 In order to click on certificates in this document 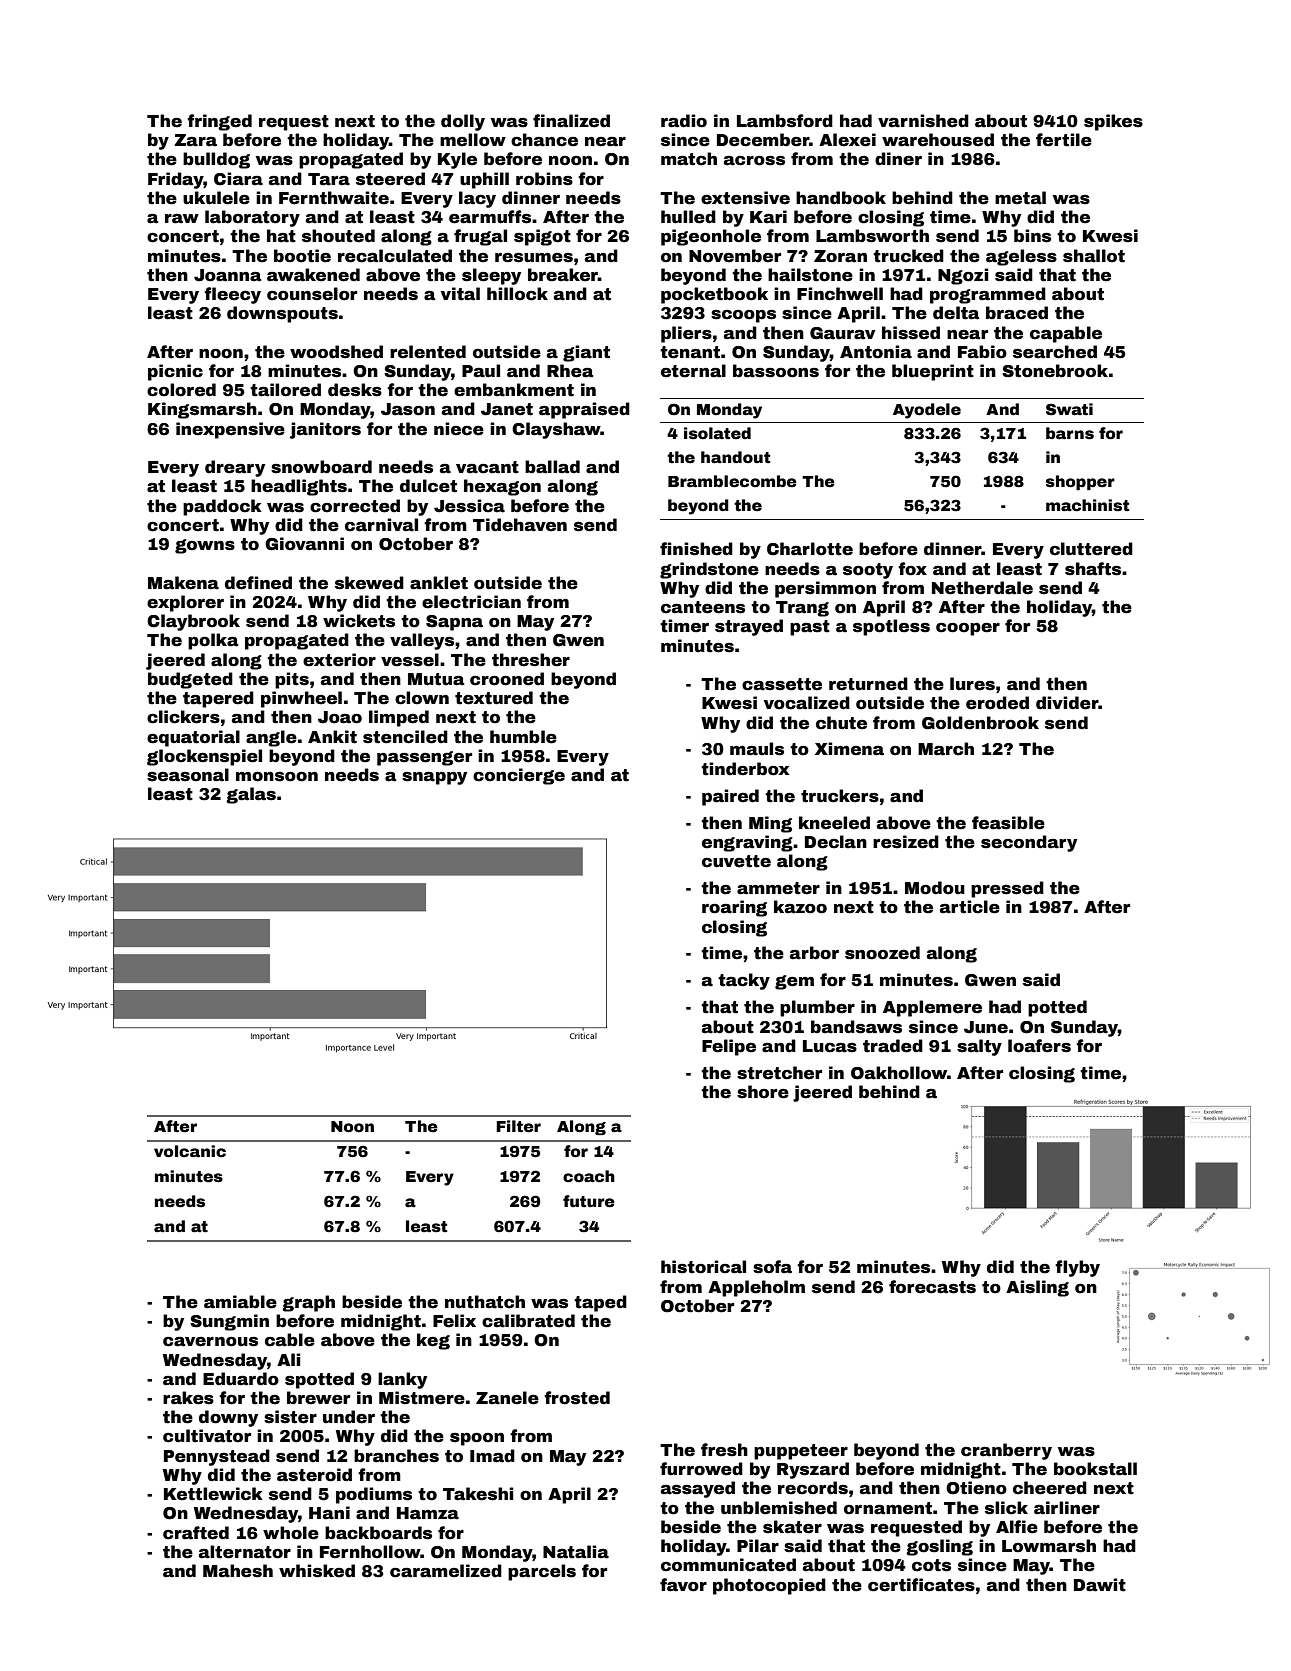, I will do `click(921, 1585)`.
